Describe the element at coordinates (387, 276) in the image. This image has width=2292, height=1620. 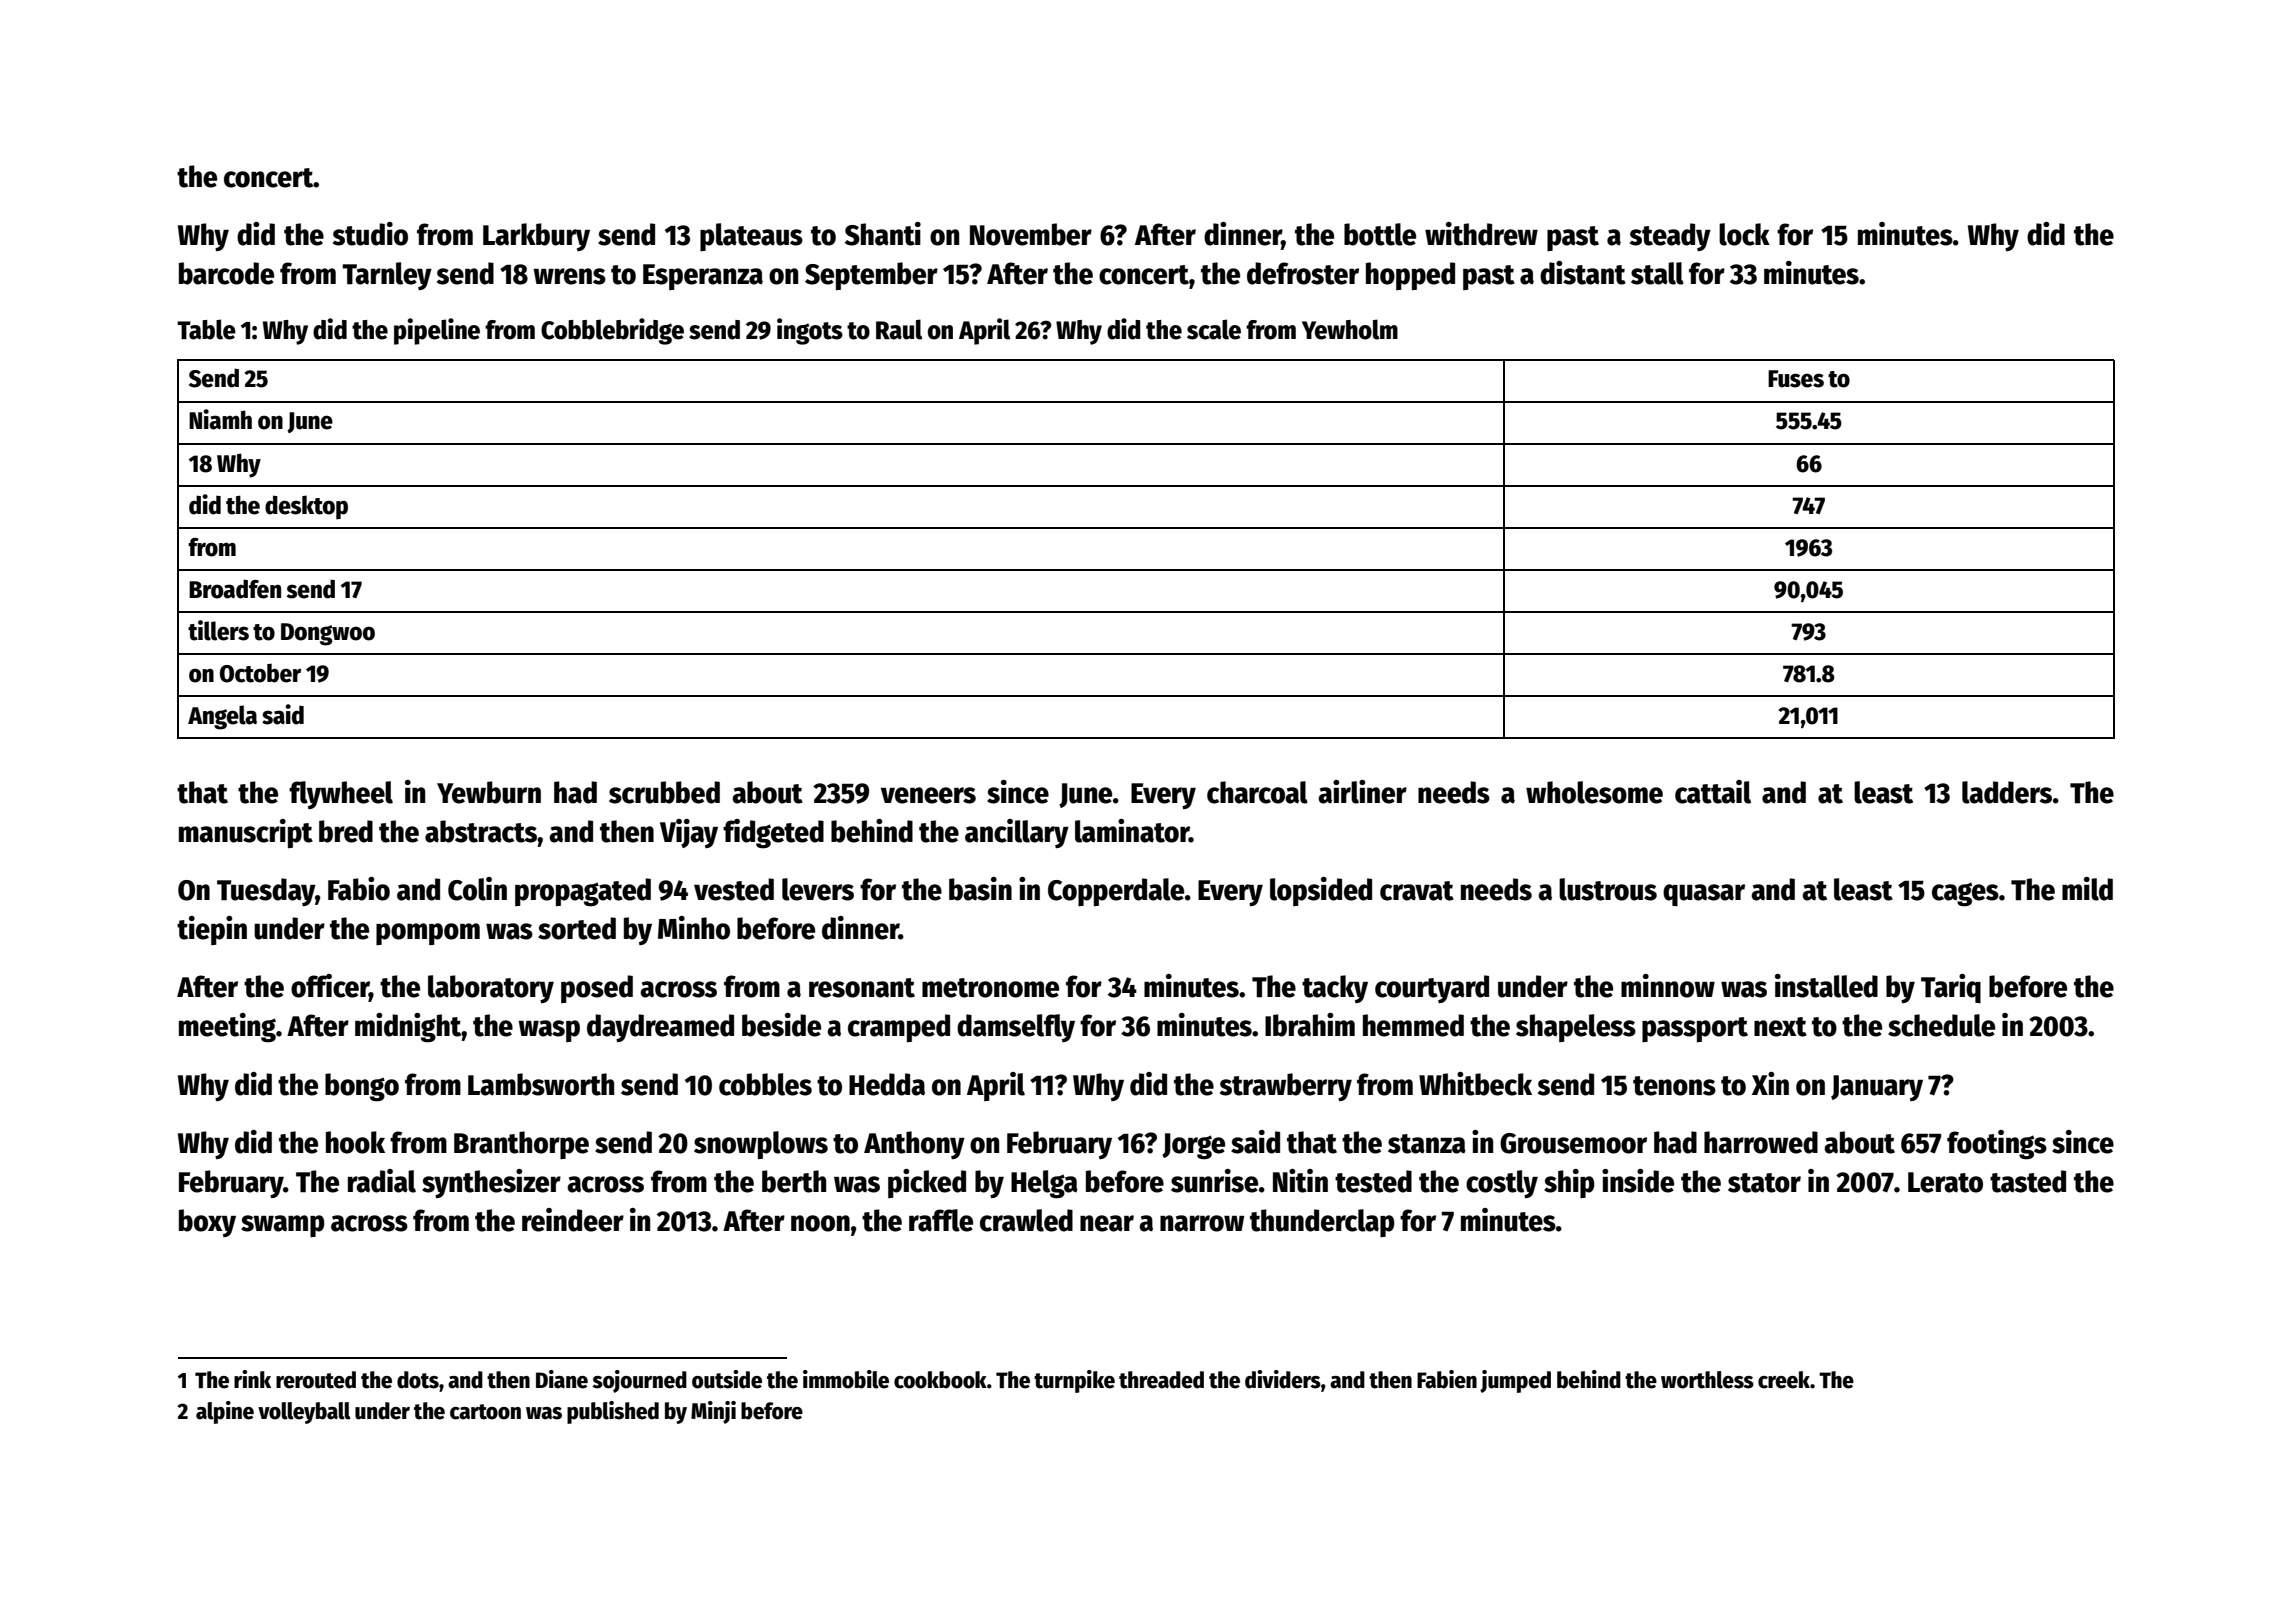
I see `Tarnley` at that location.
